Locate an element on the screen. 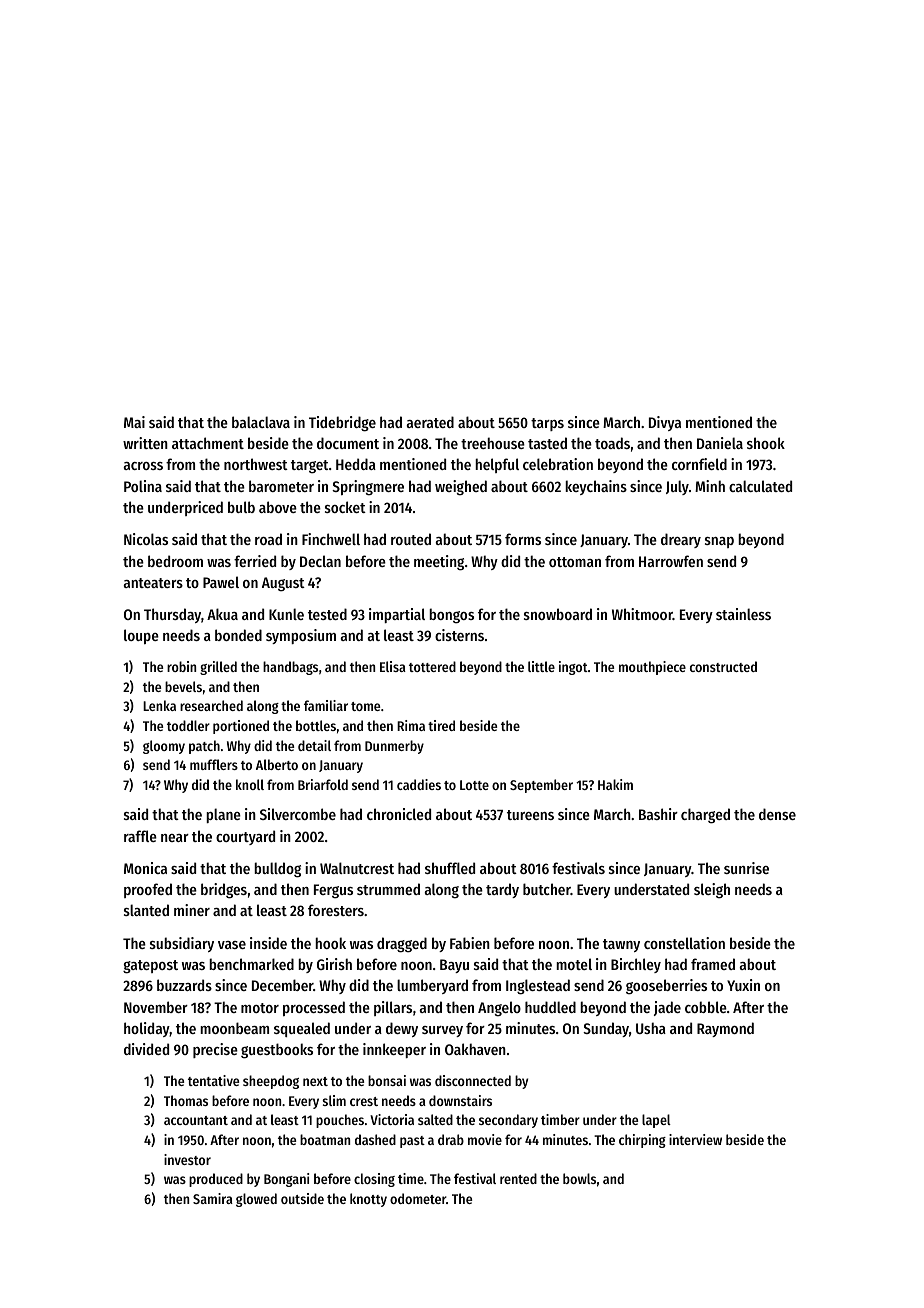 The width and height of the screenshot is (924, 1308). calculated is located at coordinates (760, 486).
